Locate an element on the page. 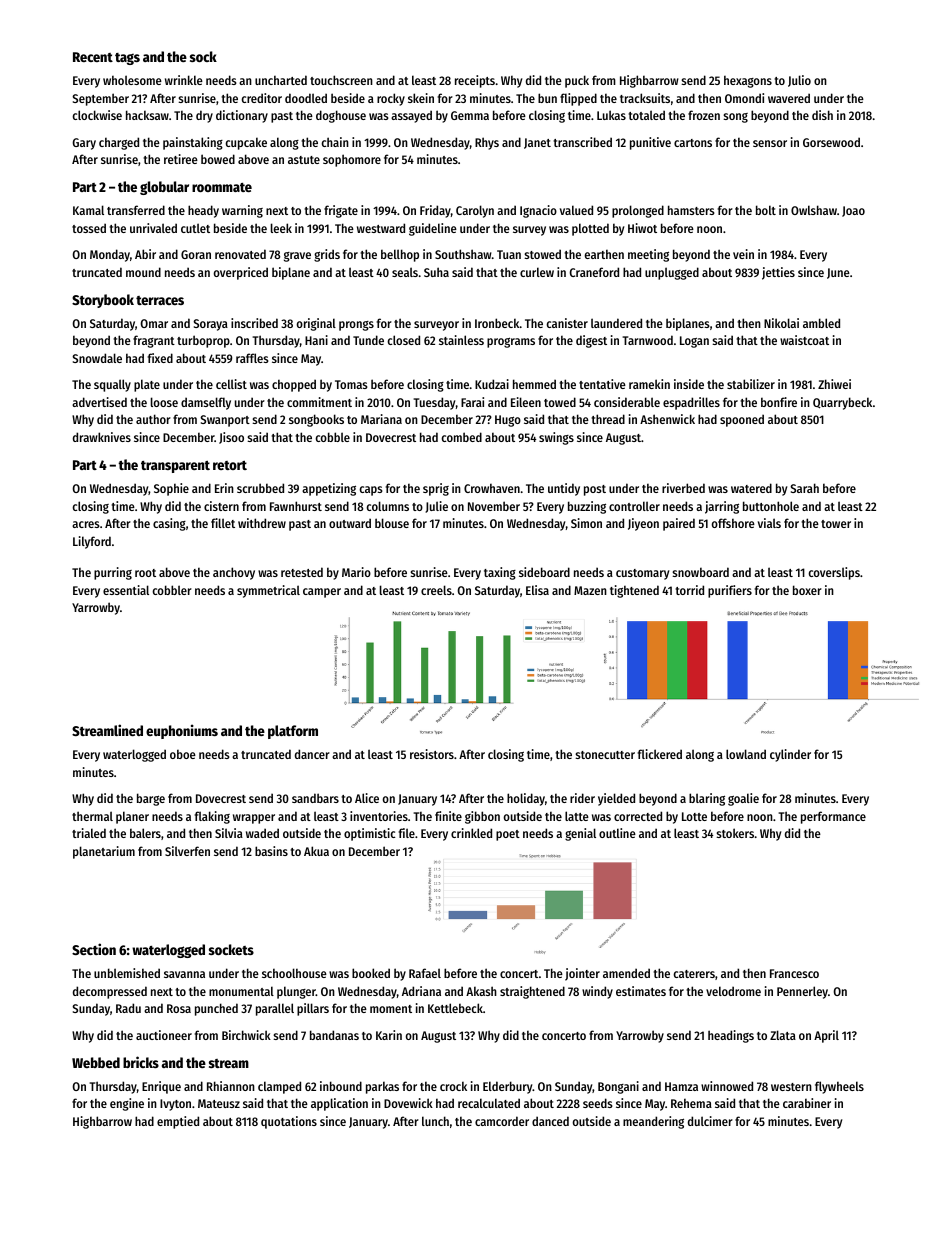 This page has height=1233, width=952. boxer is located at coordinates (807, 590).
